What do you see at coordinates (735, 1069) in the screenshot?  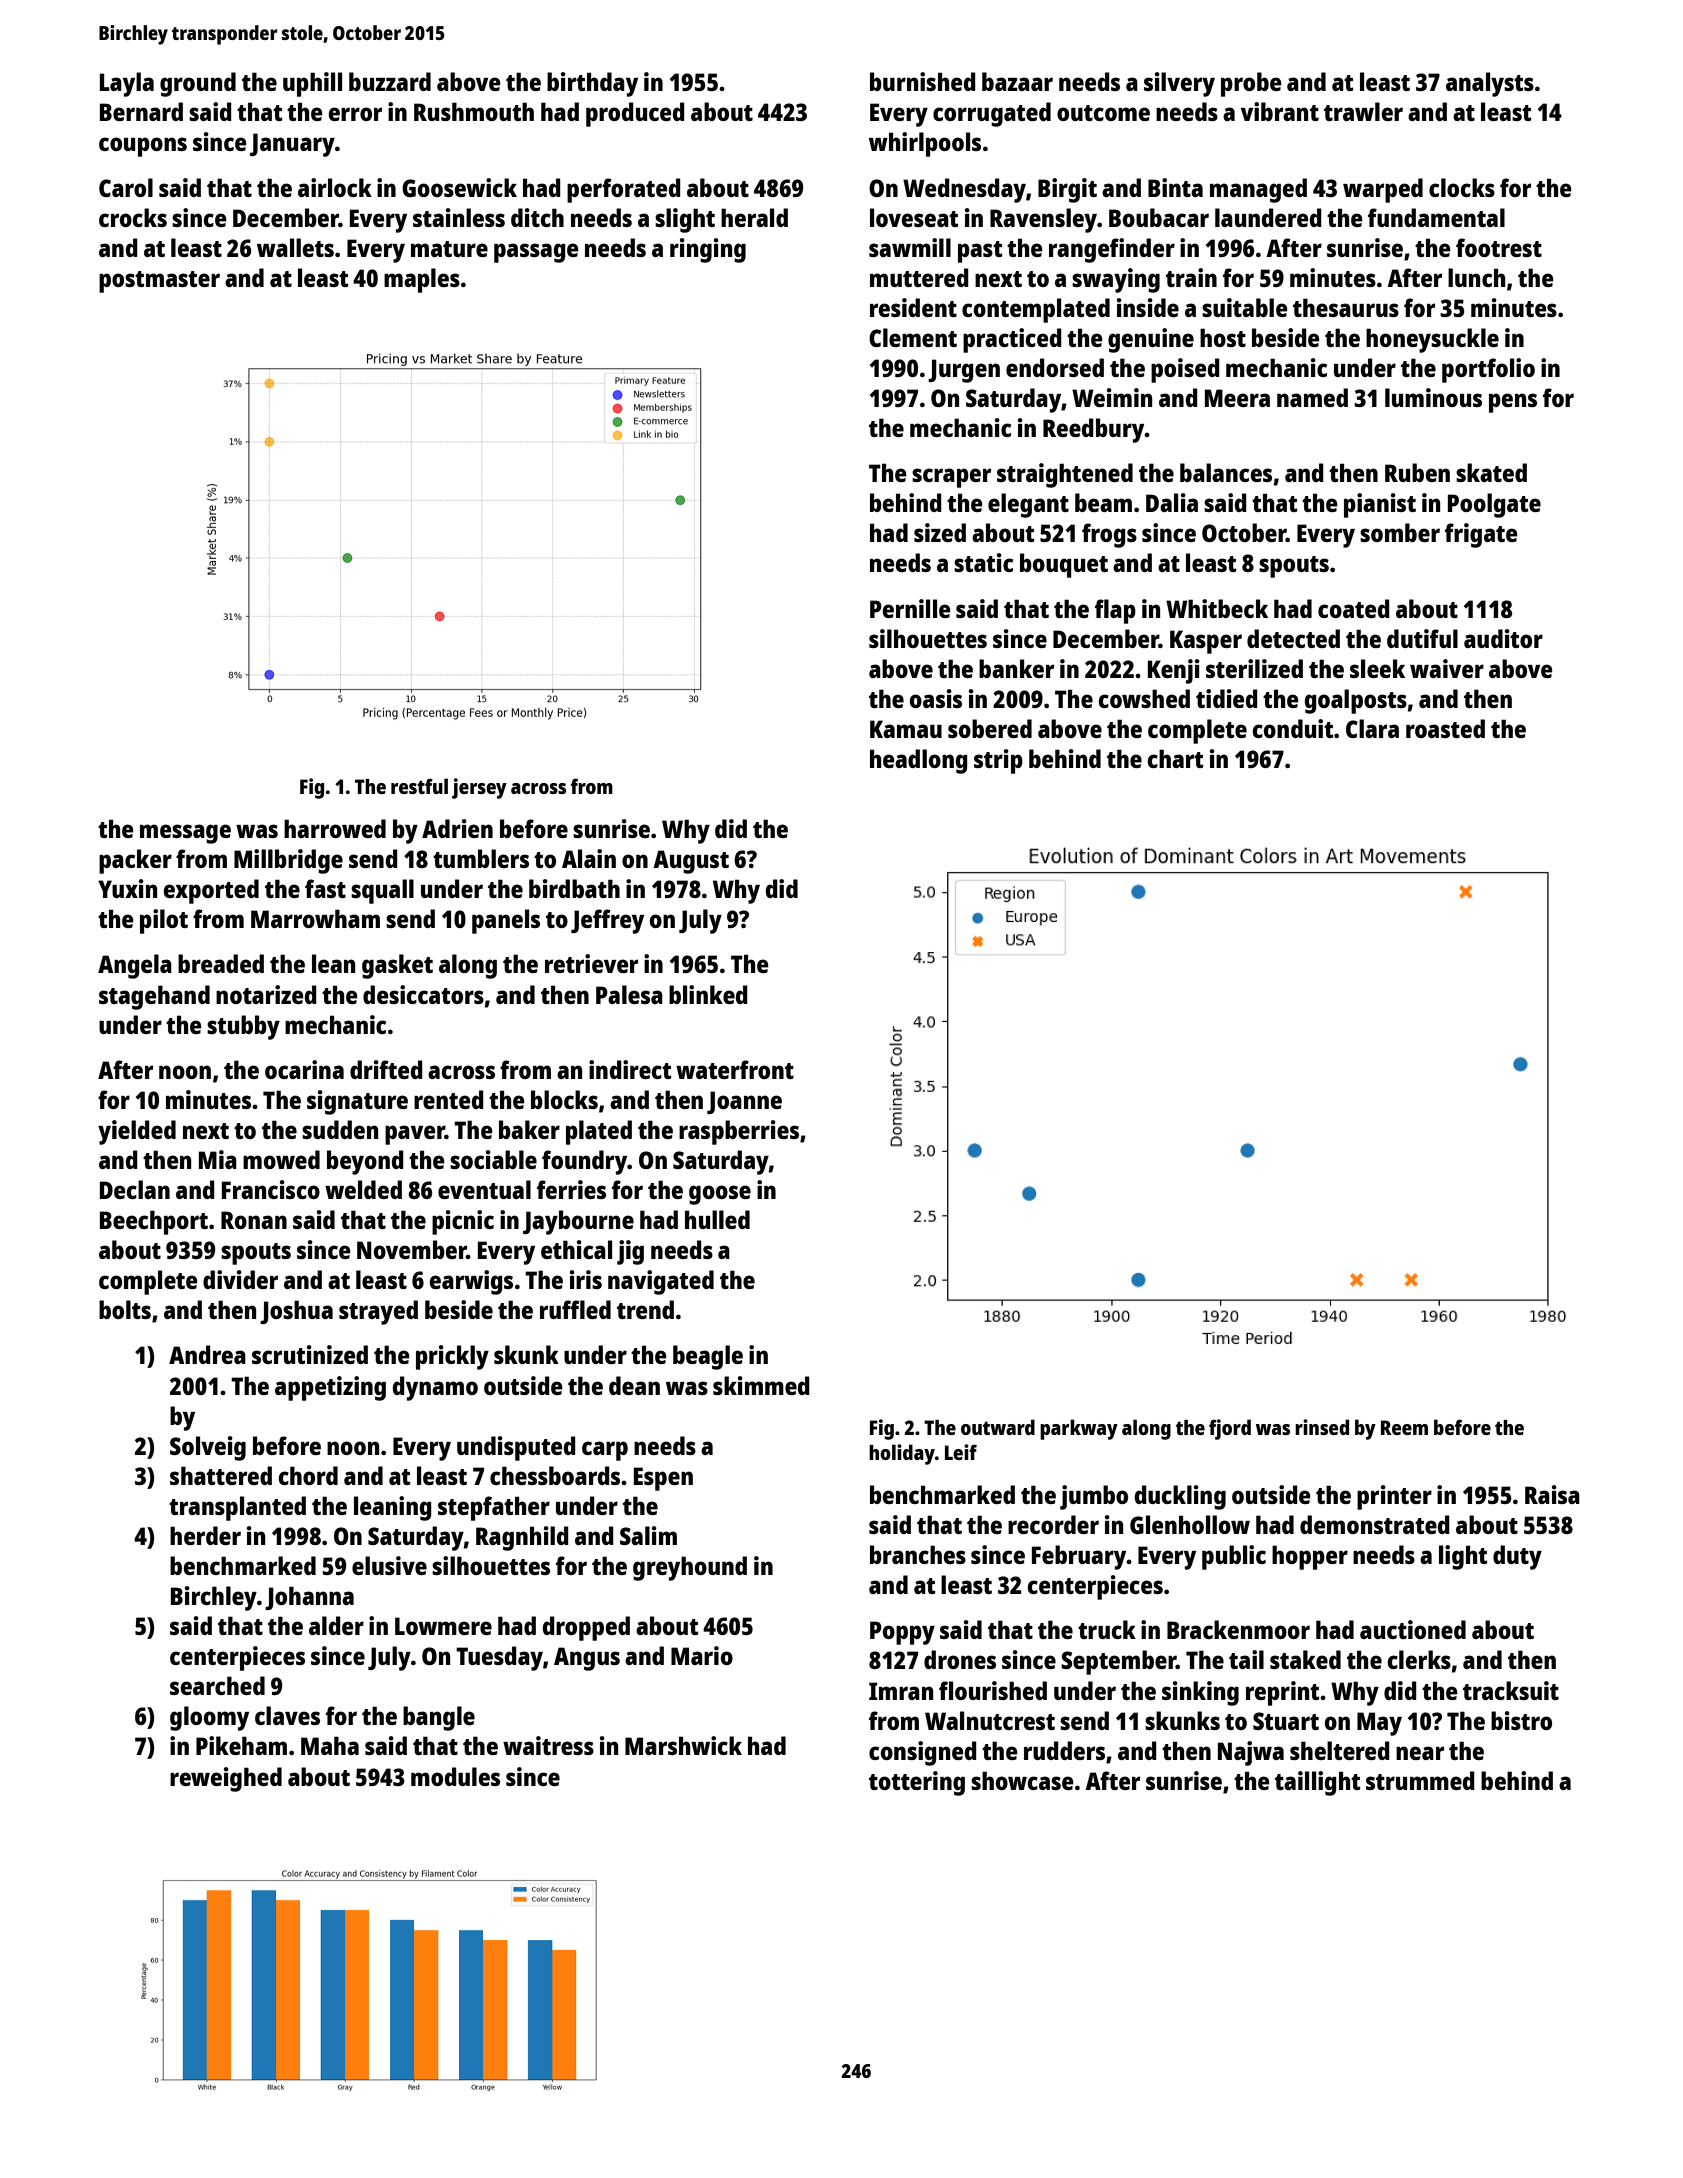 I see `waterfront` at bounding box center [735, 1069].
